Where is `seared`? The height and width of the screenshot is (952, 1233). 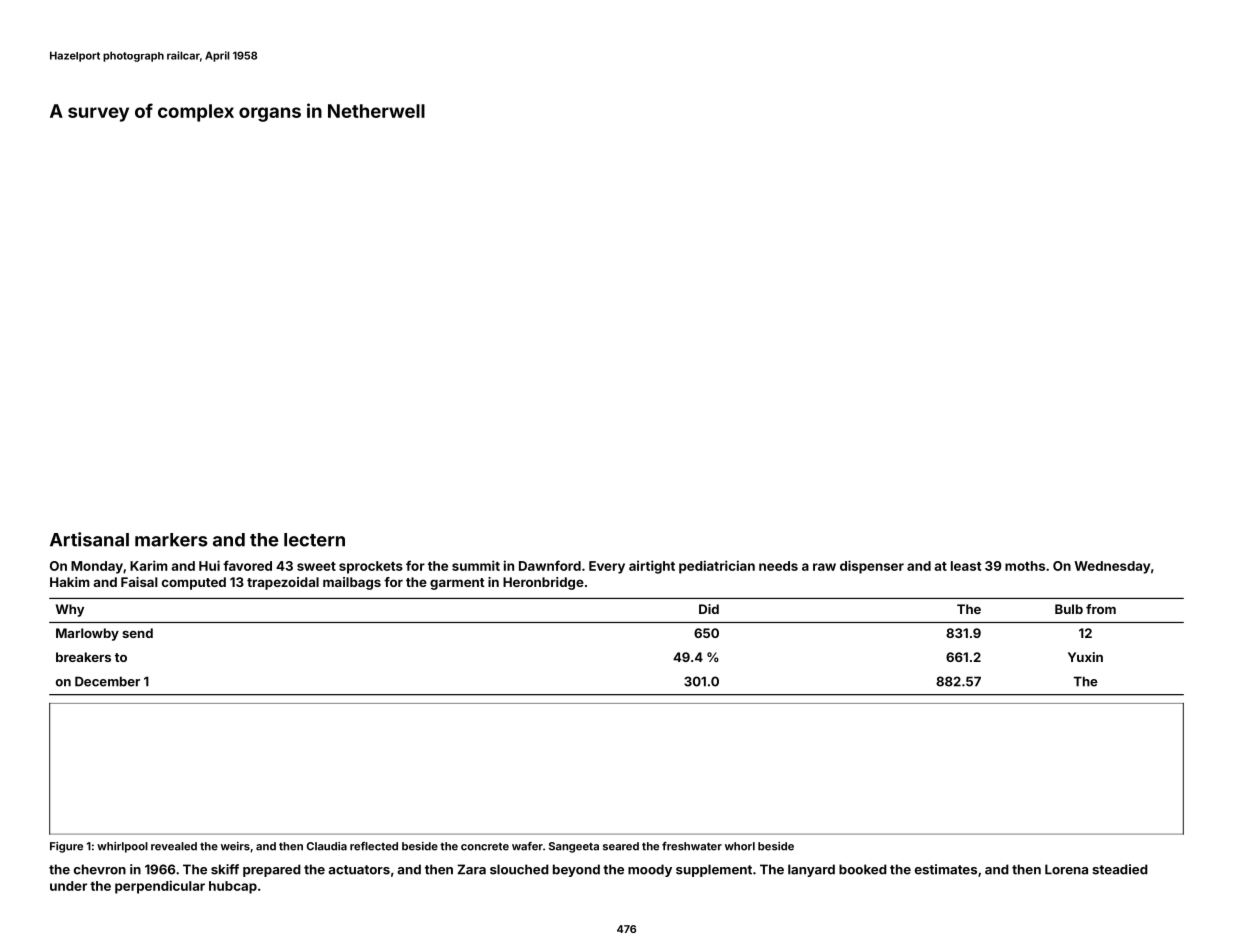
seared is located at coordinates (621, 846).
